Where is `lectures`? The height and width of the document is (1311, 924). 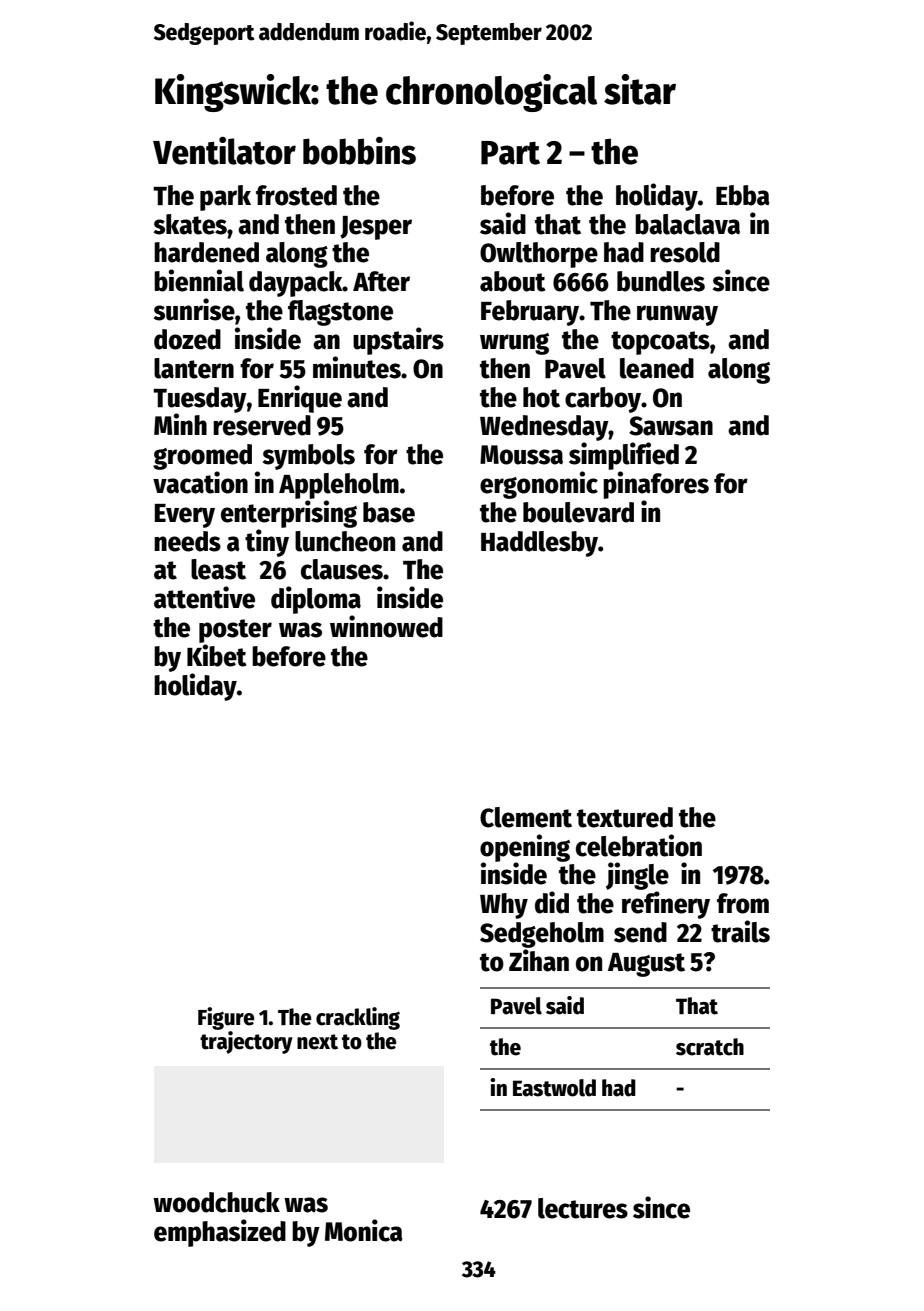 lectures is located at coordinates (583, 1208).
